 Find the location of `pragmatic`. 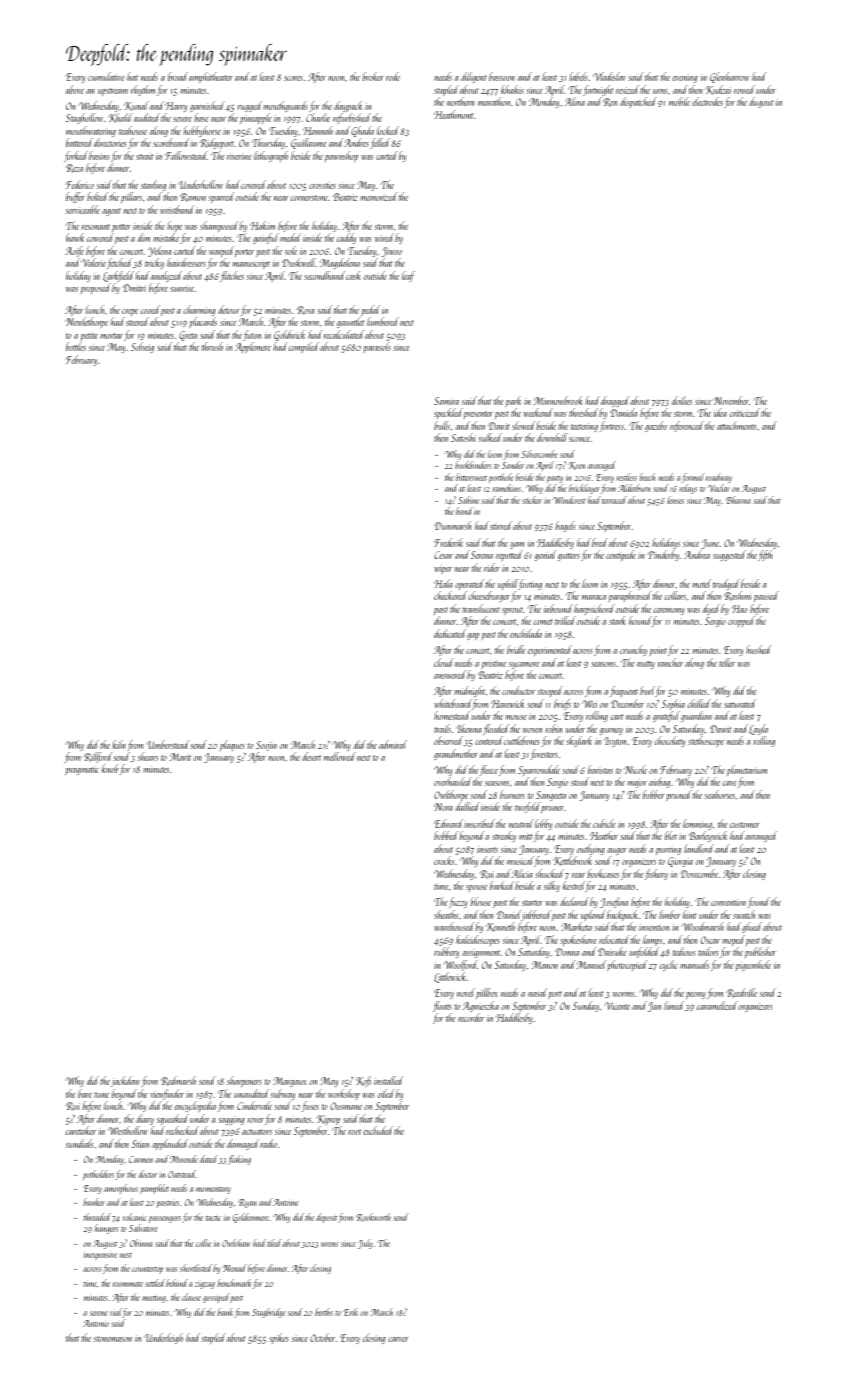

pragmatic is located at coordinates (82, 770).
